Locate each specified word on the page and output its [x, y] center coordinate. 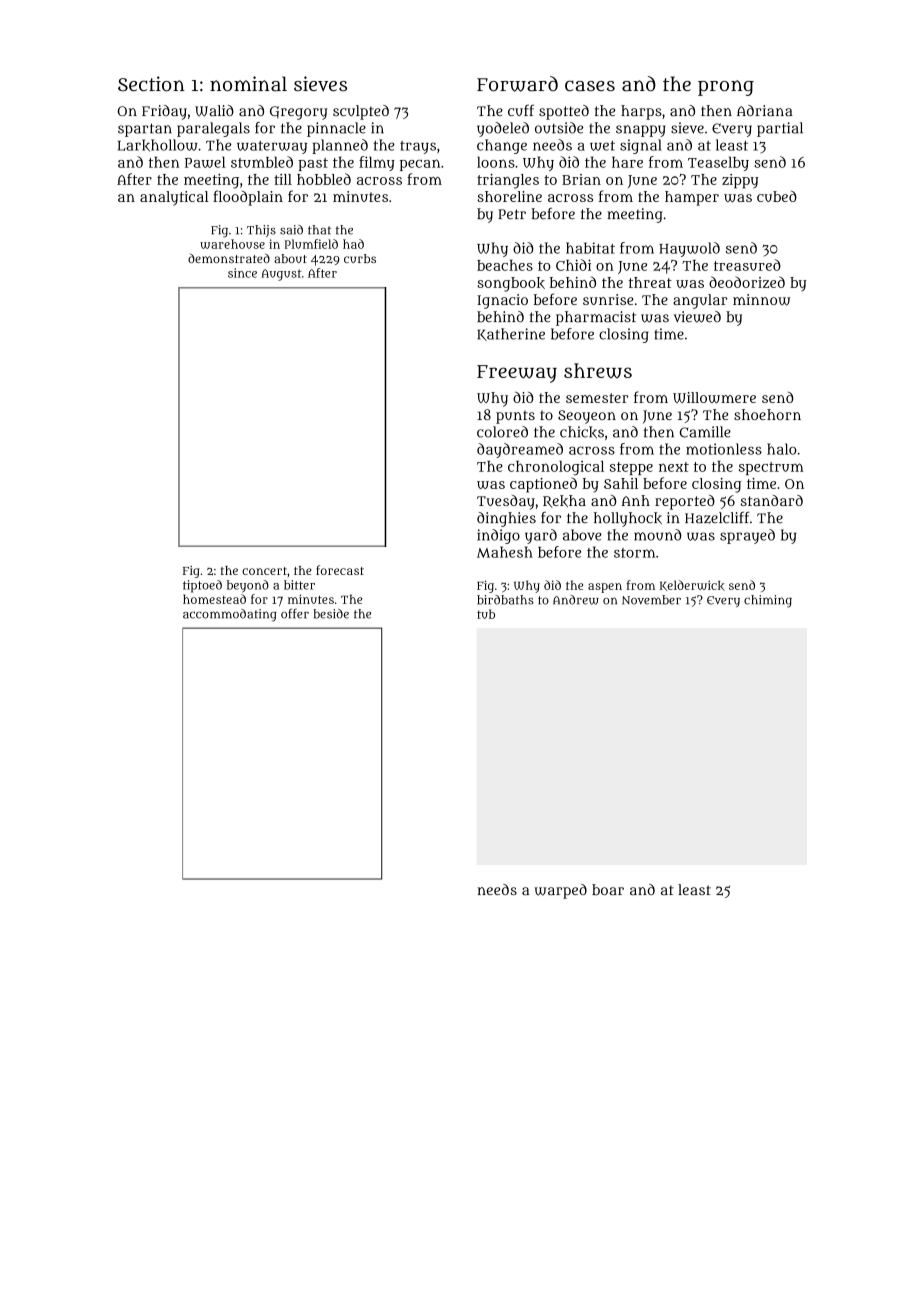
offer [295, 613]
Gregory [299, 113]
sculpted [361, 112]
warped [560, 891]
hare [627, 162]
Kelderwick [692, 585]
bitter [299, 585]
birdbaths [505, 600]
